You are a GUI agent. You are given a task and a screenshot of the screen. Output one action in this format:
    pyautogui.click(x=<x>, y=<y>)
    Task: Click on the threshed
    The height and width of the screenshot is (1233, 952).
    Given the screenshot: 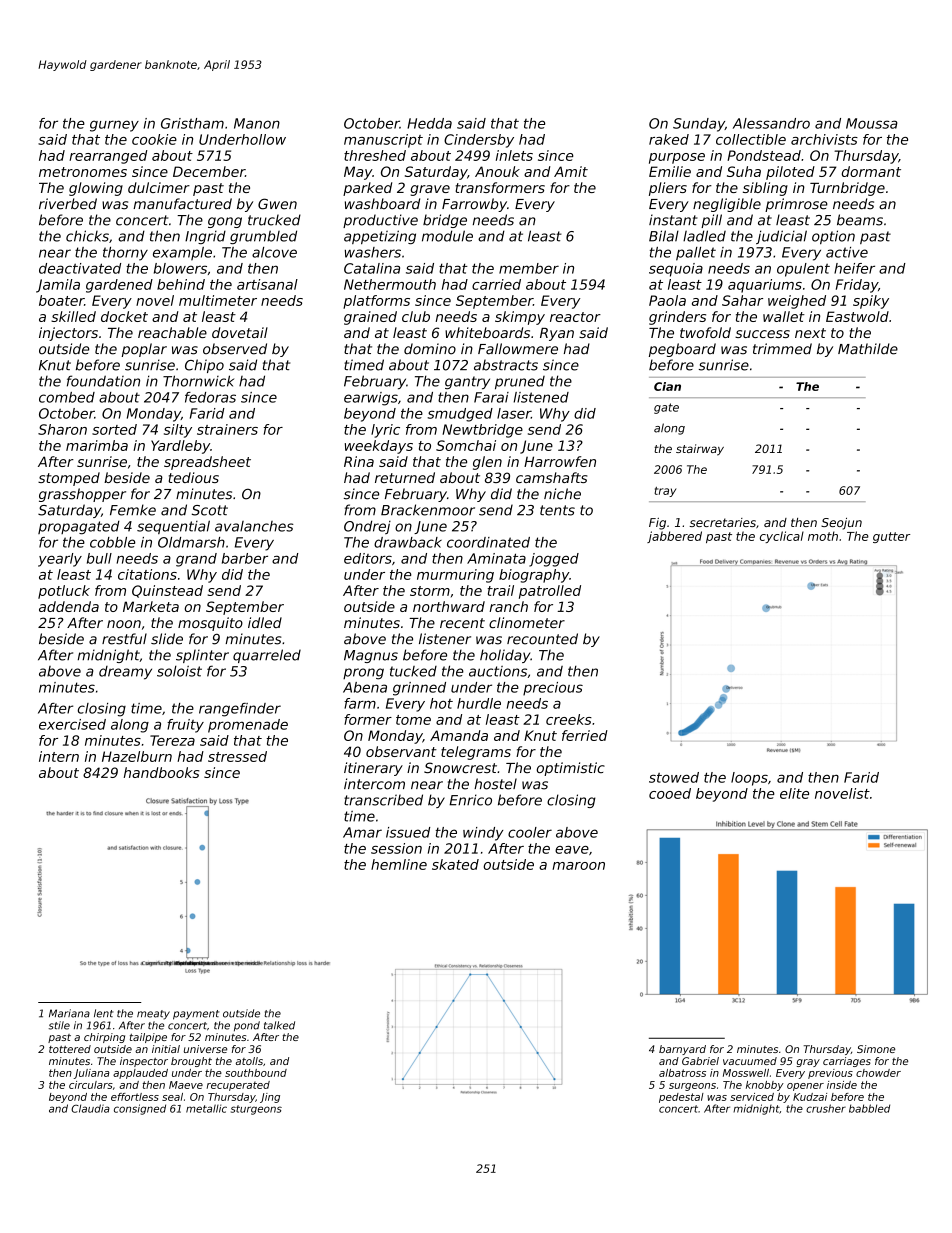 What is the action you would take?
    pyautogui.click(x=375, y=155)
